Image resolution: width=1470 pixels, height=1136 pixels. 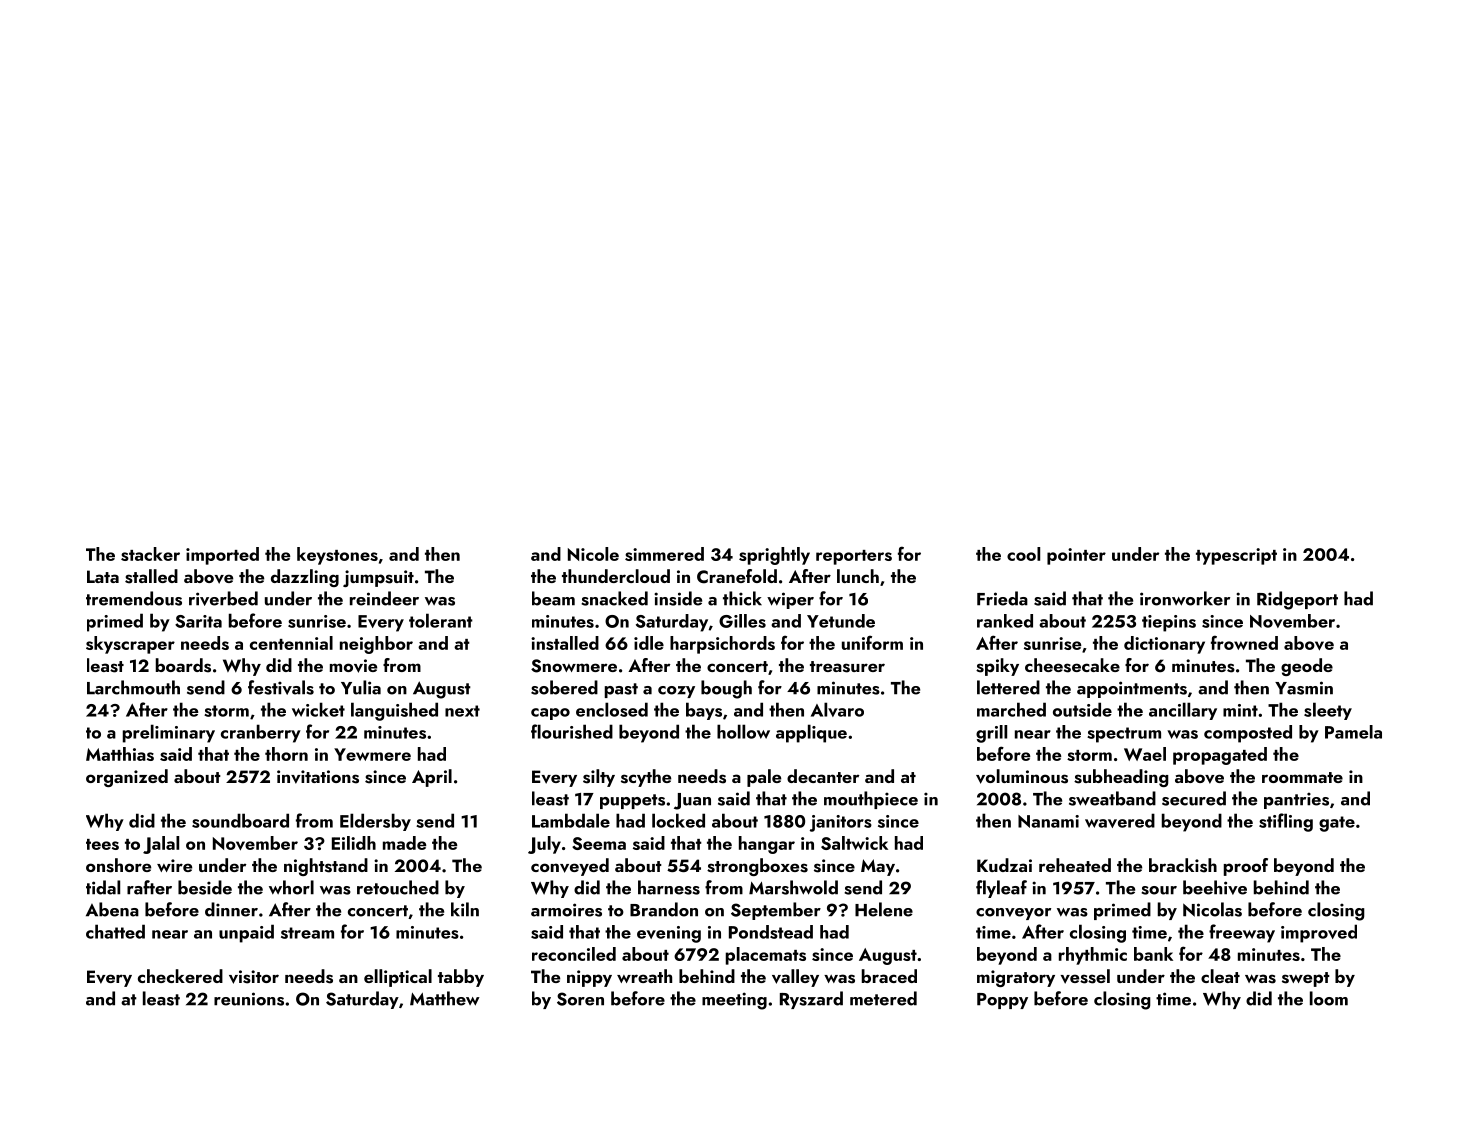 What do you see at coordinates (1244, 642) in the page?
I see `frowned` at bounding box center [1244, 642].
